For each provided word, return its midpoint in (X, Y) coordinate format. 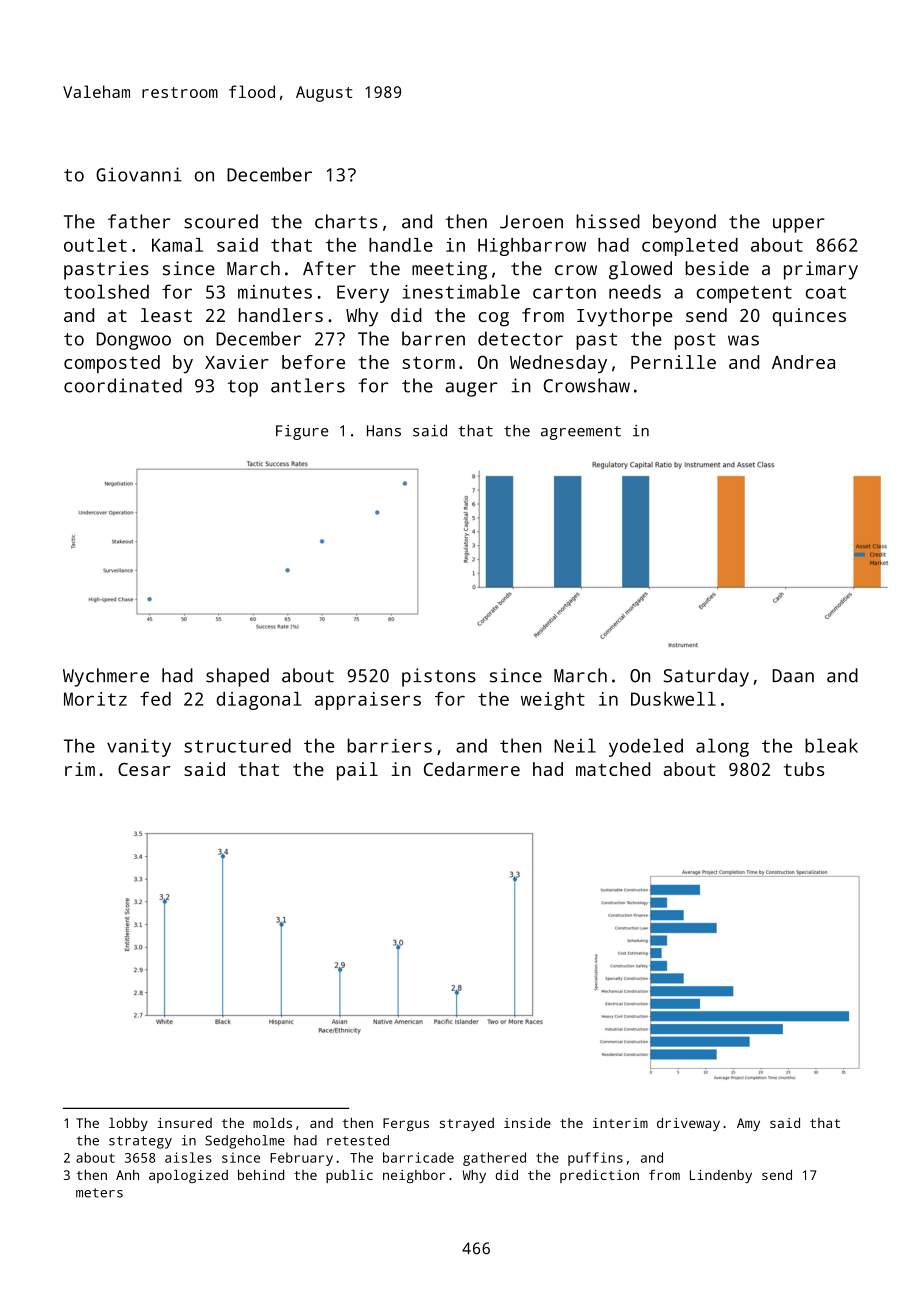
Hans (384, 431)
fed (155, 698)
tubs (804, 769)
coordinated (123, 385)
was (743, 340)
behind (261, 1175)
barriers (390, 745)
